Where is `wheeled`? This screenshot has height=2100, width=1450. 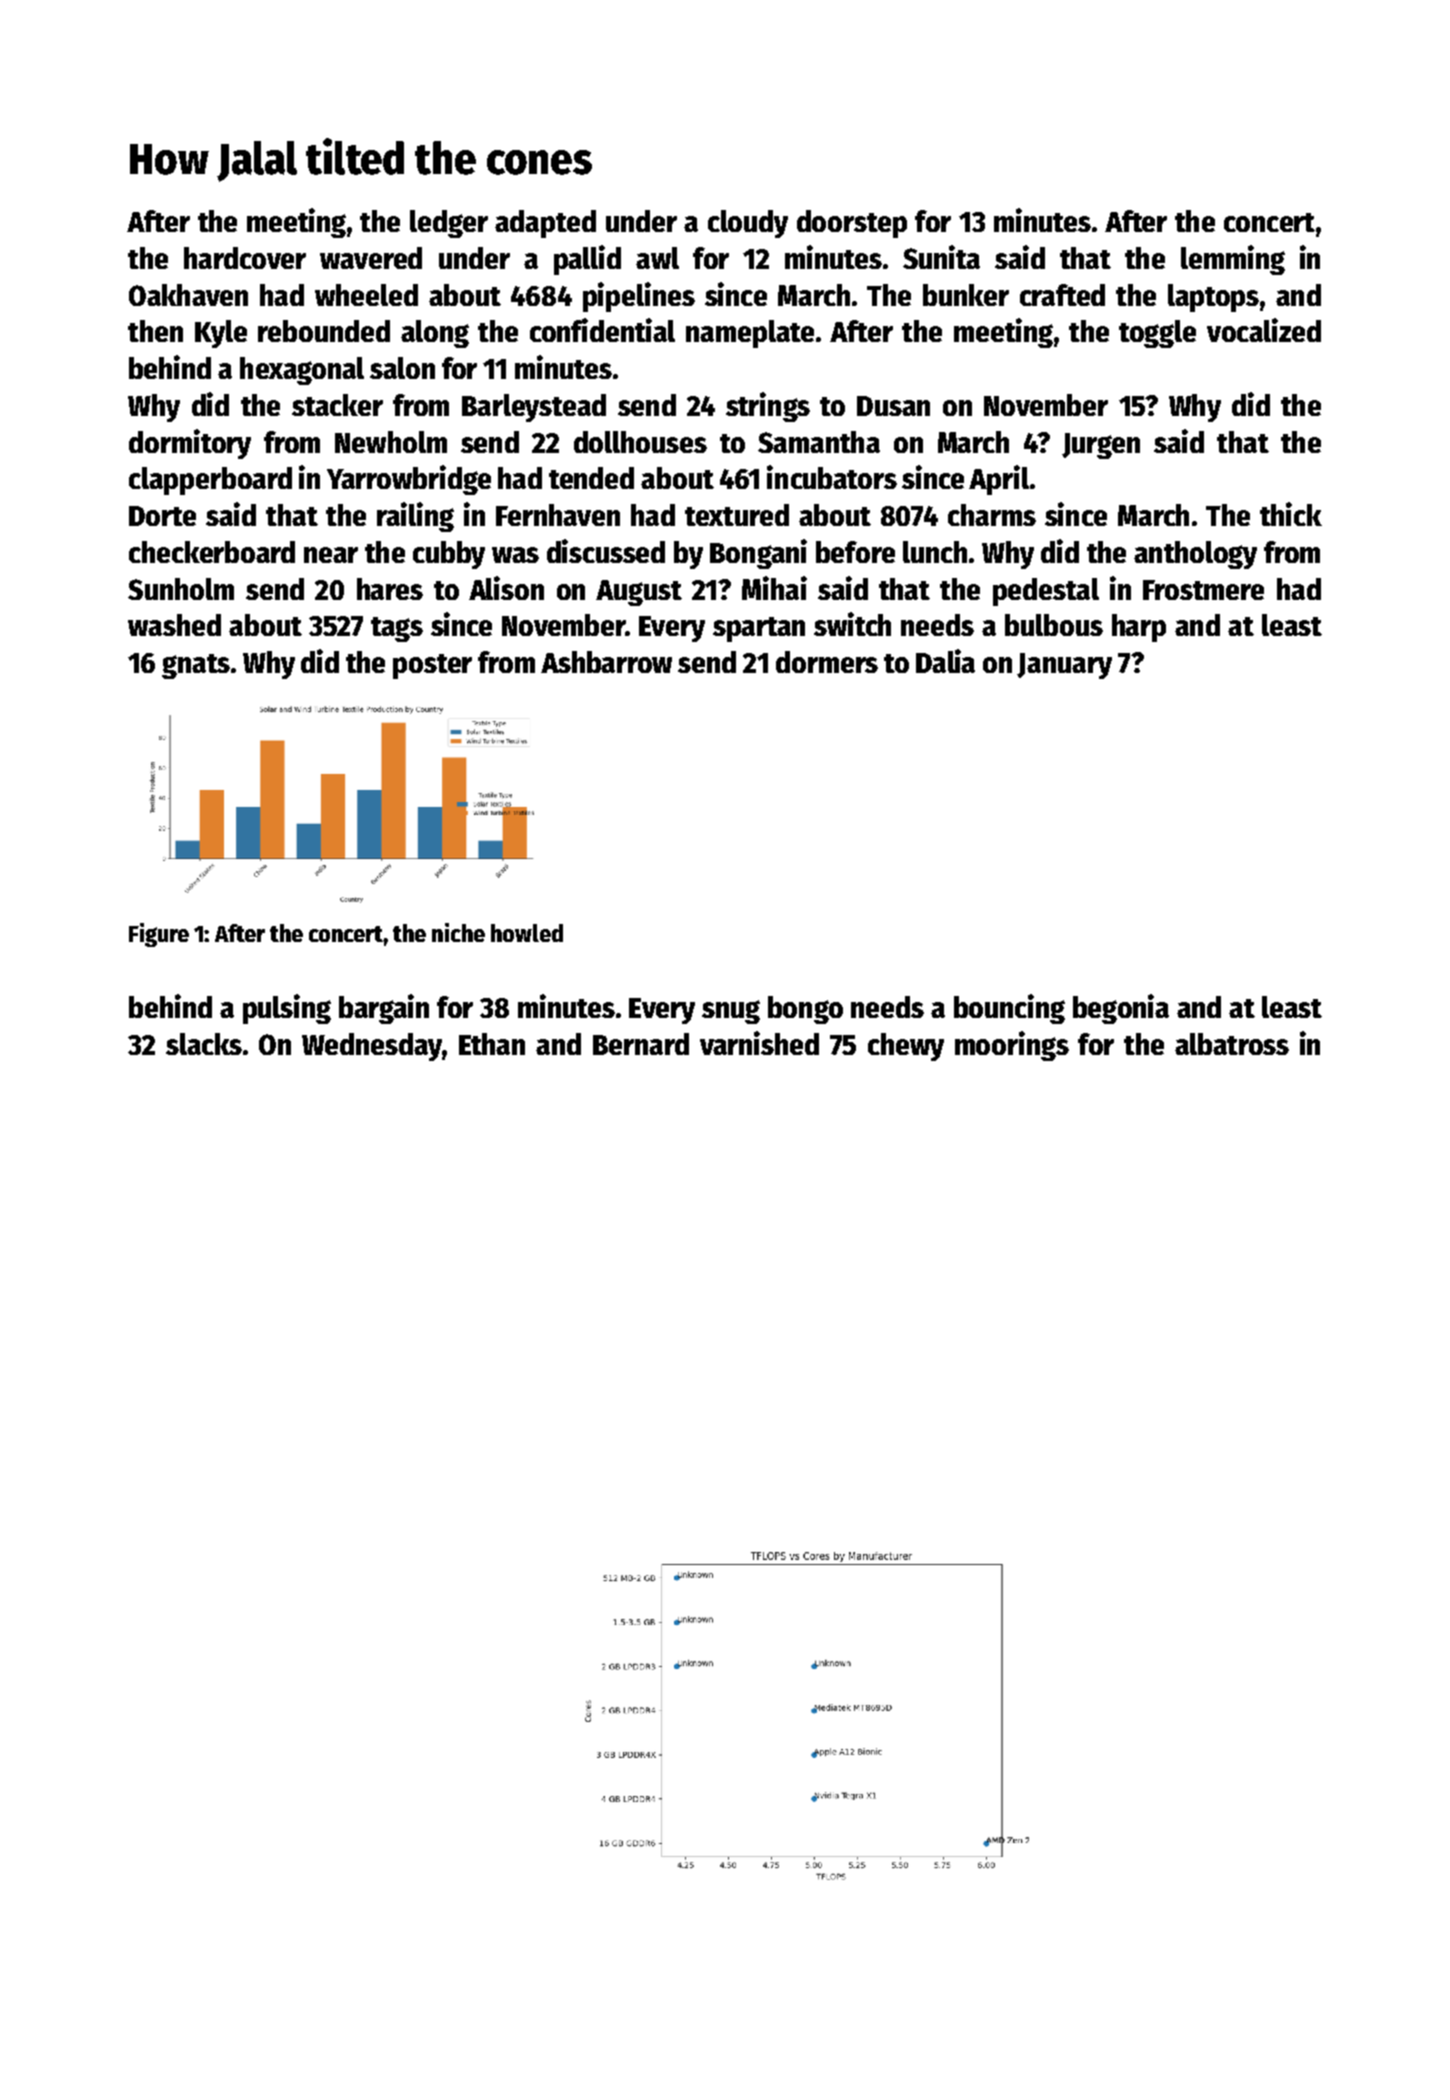
wheeled is located at coordinates (366, 295).
